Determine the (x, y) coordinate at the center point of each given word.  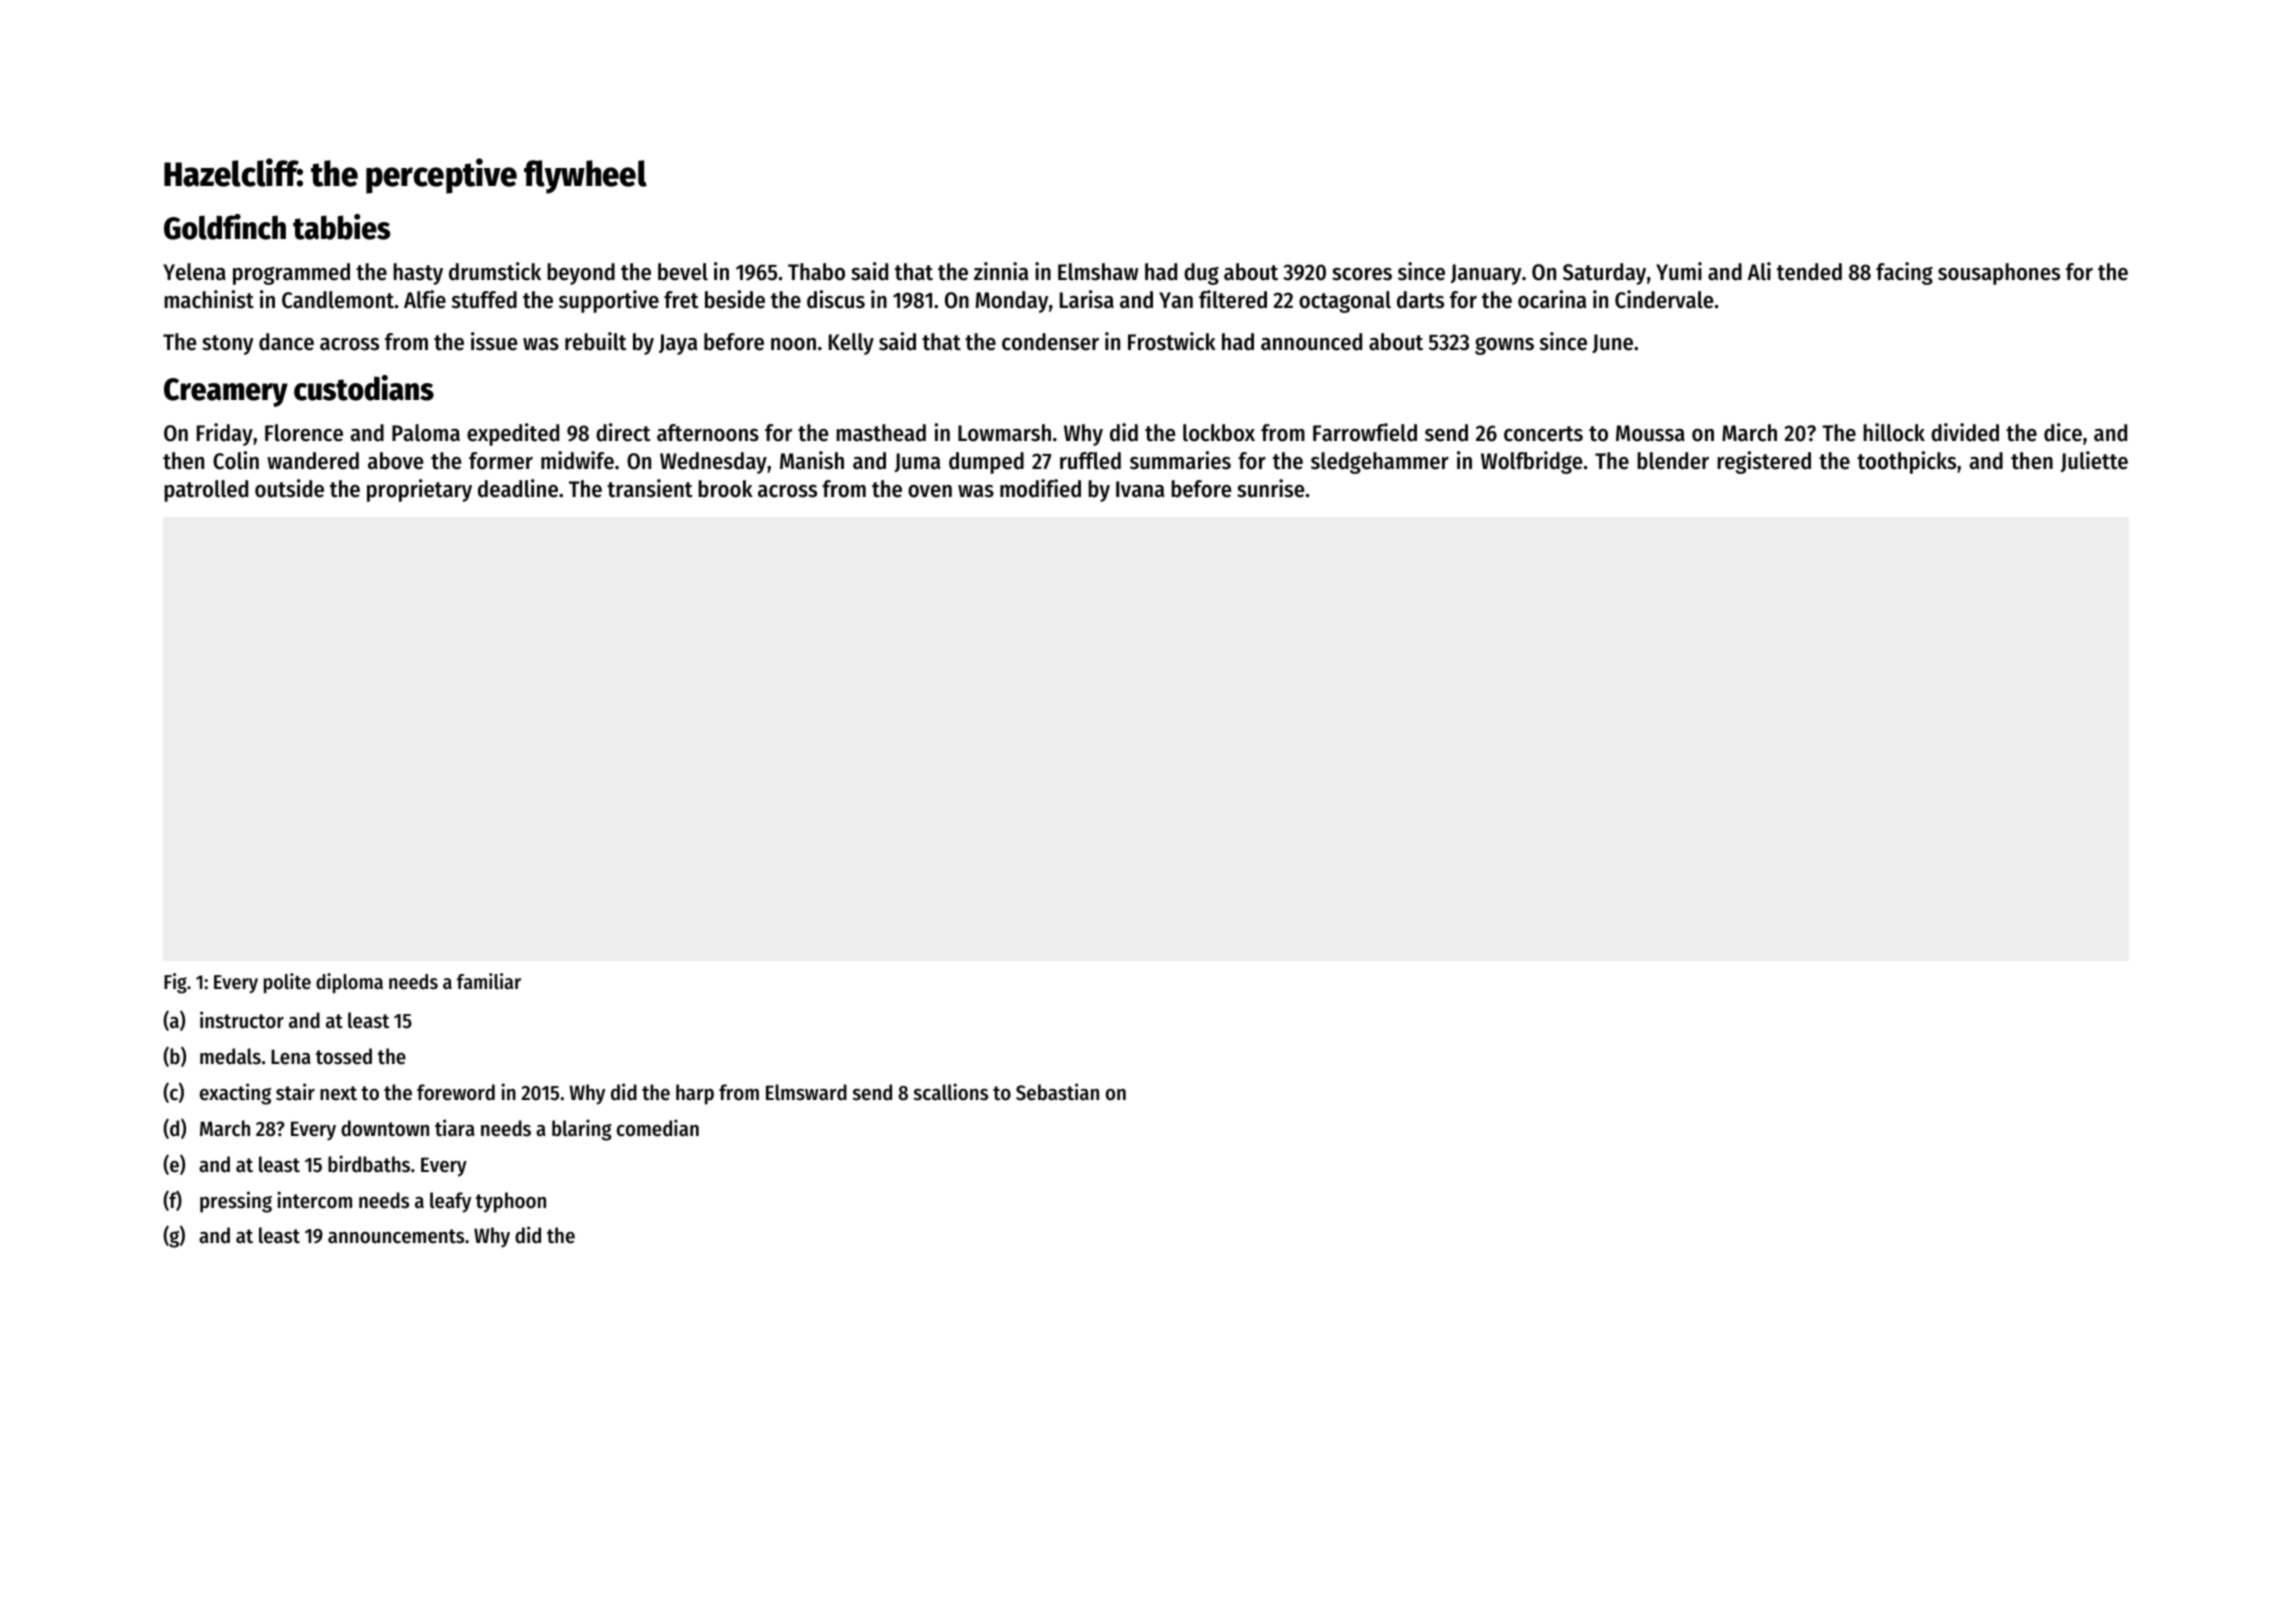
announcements (396, 1236)
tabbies (341, 227)
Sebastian (1057, 1092)
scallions (951, 1092)
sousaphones (1999, 274)
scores (1362, 274)
